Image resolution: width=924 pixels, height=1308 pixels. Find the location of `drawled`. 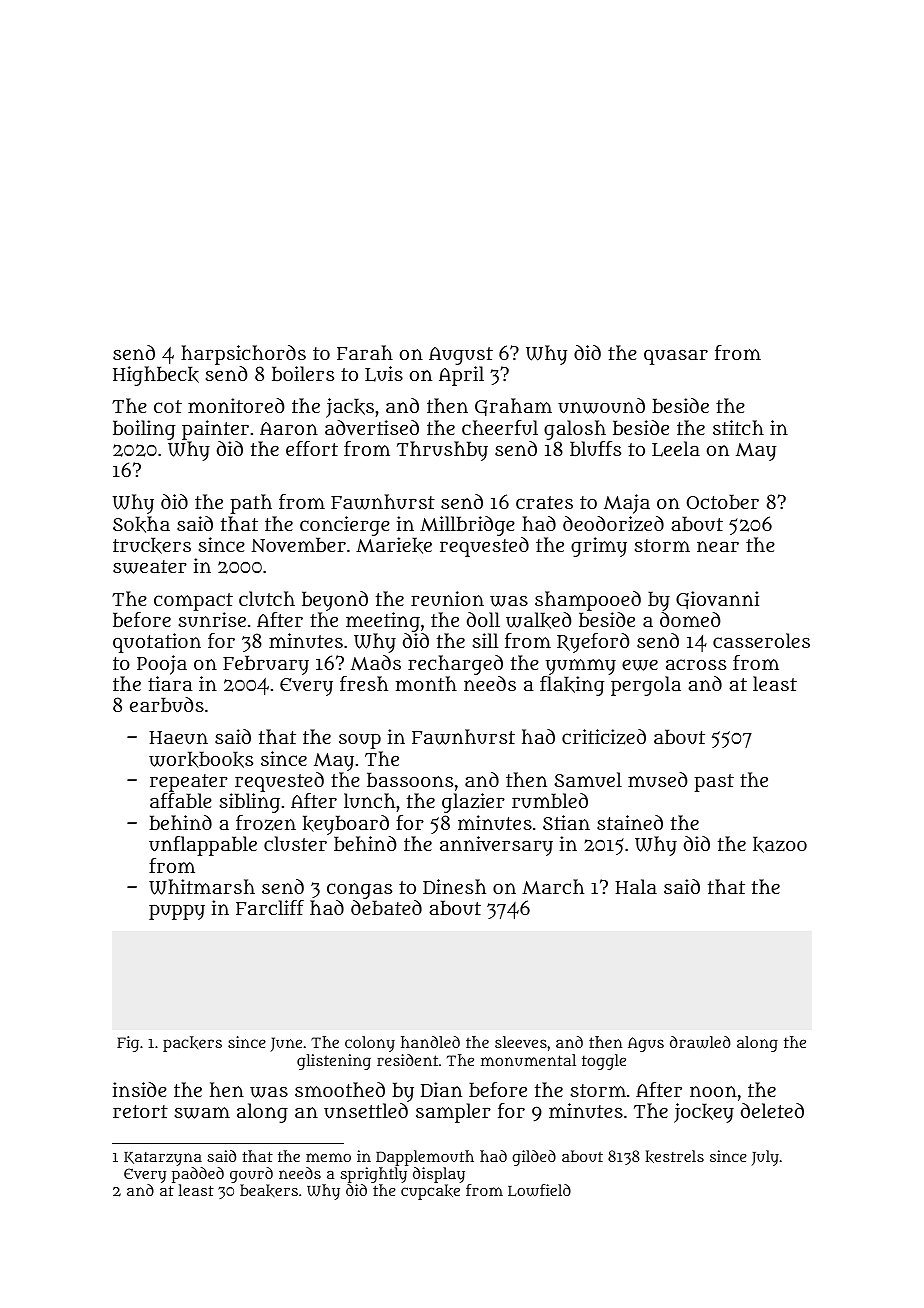

drawled is located at coordinates (700, 1042).
